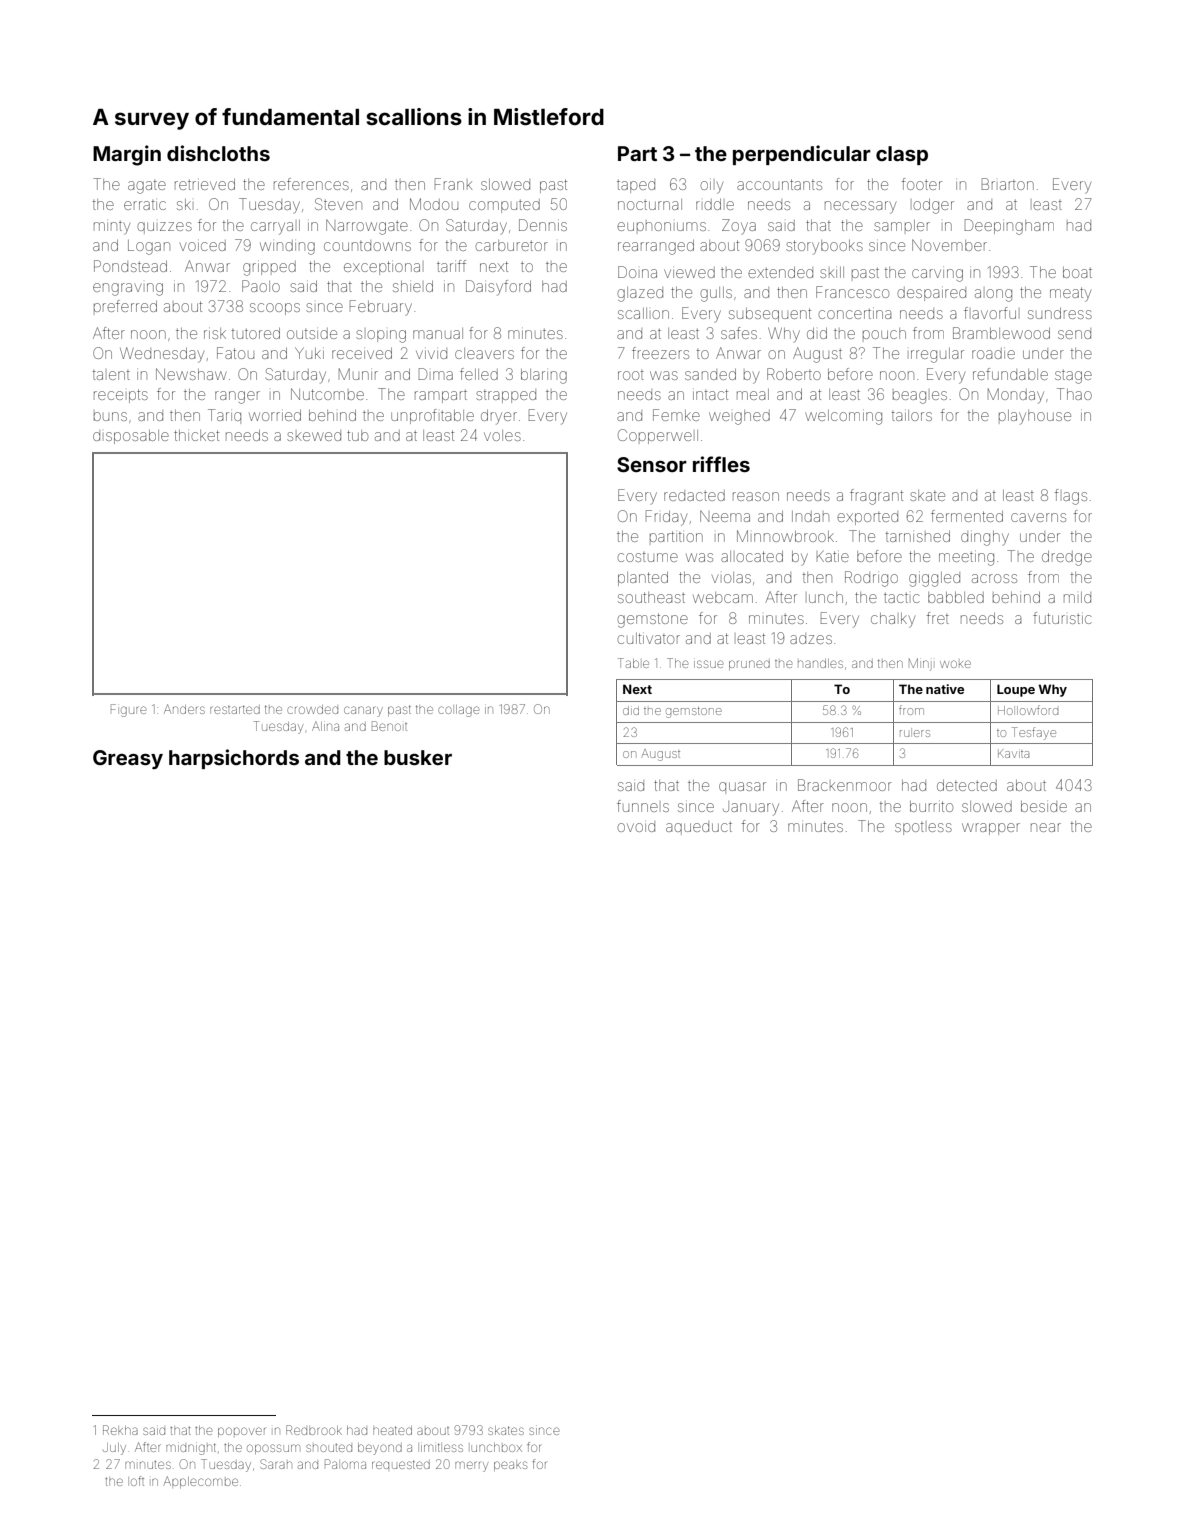 This image has width=1185, height=1533. Describe the element at coordinates (649, 638) in the image. I see `cultivator` at that location.
